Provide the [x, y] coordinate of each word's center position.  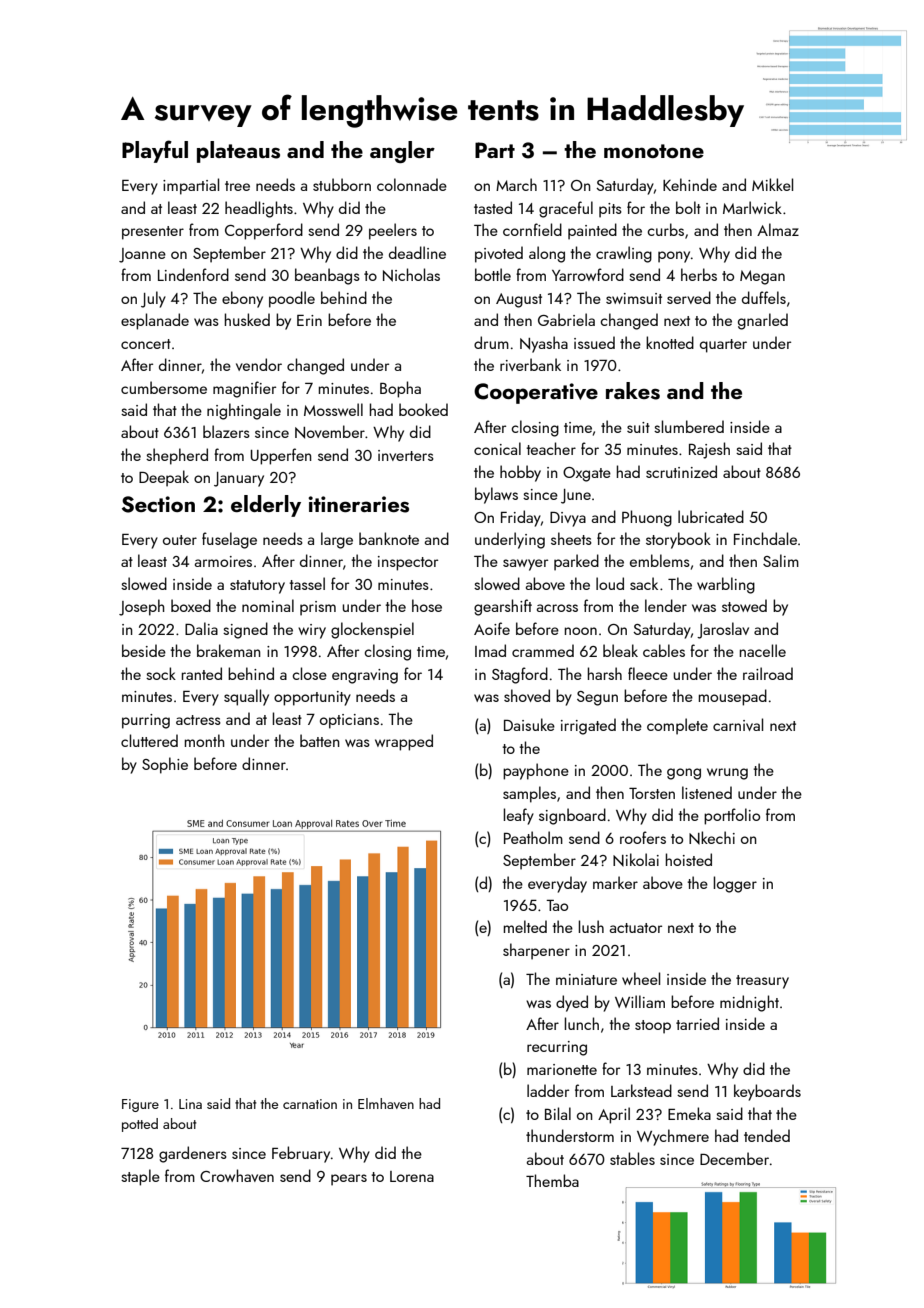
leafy [519, 816]
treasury [762, 982]
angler [402, 152]
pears [349, 1180]
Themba [552, 1180]
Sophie [165, 765]
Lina [190, 1104]
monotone [654, 151]
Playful [155, 151]
